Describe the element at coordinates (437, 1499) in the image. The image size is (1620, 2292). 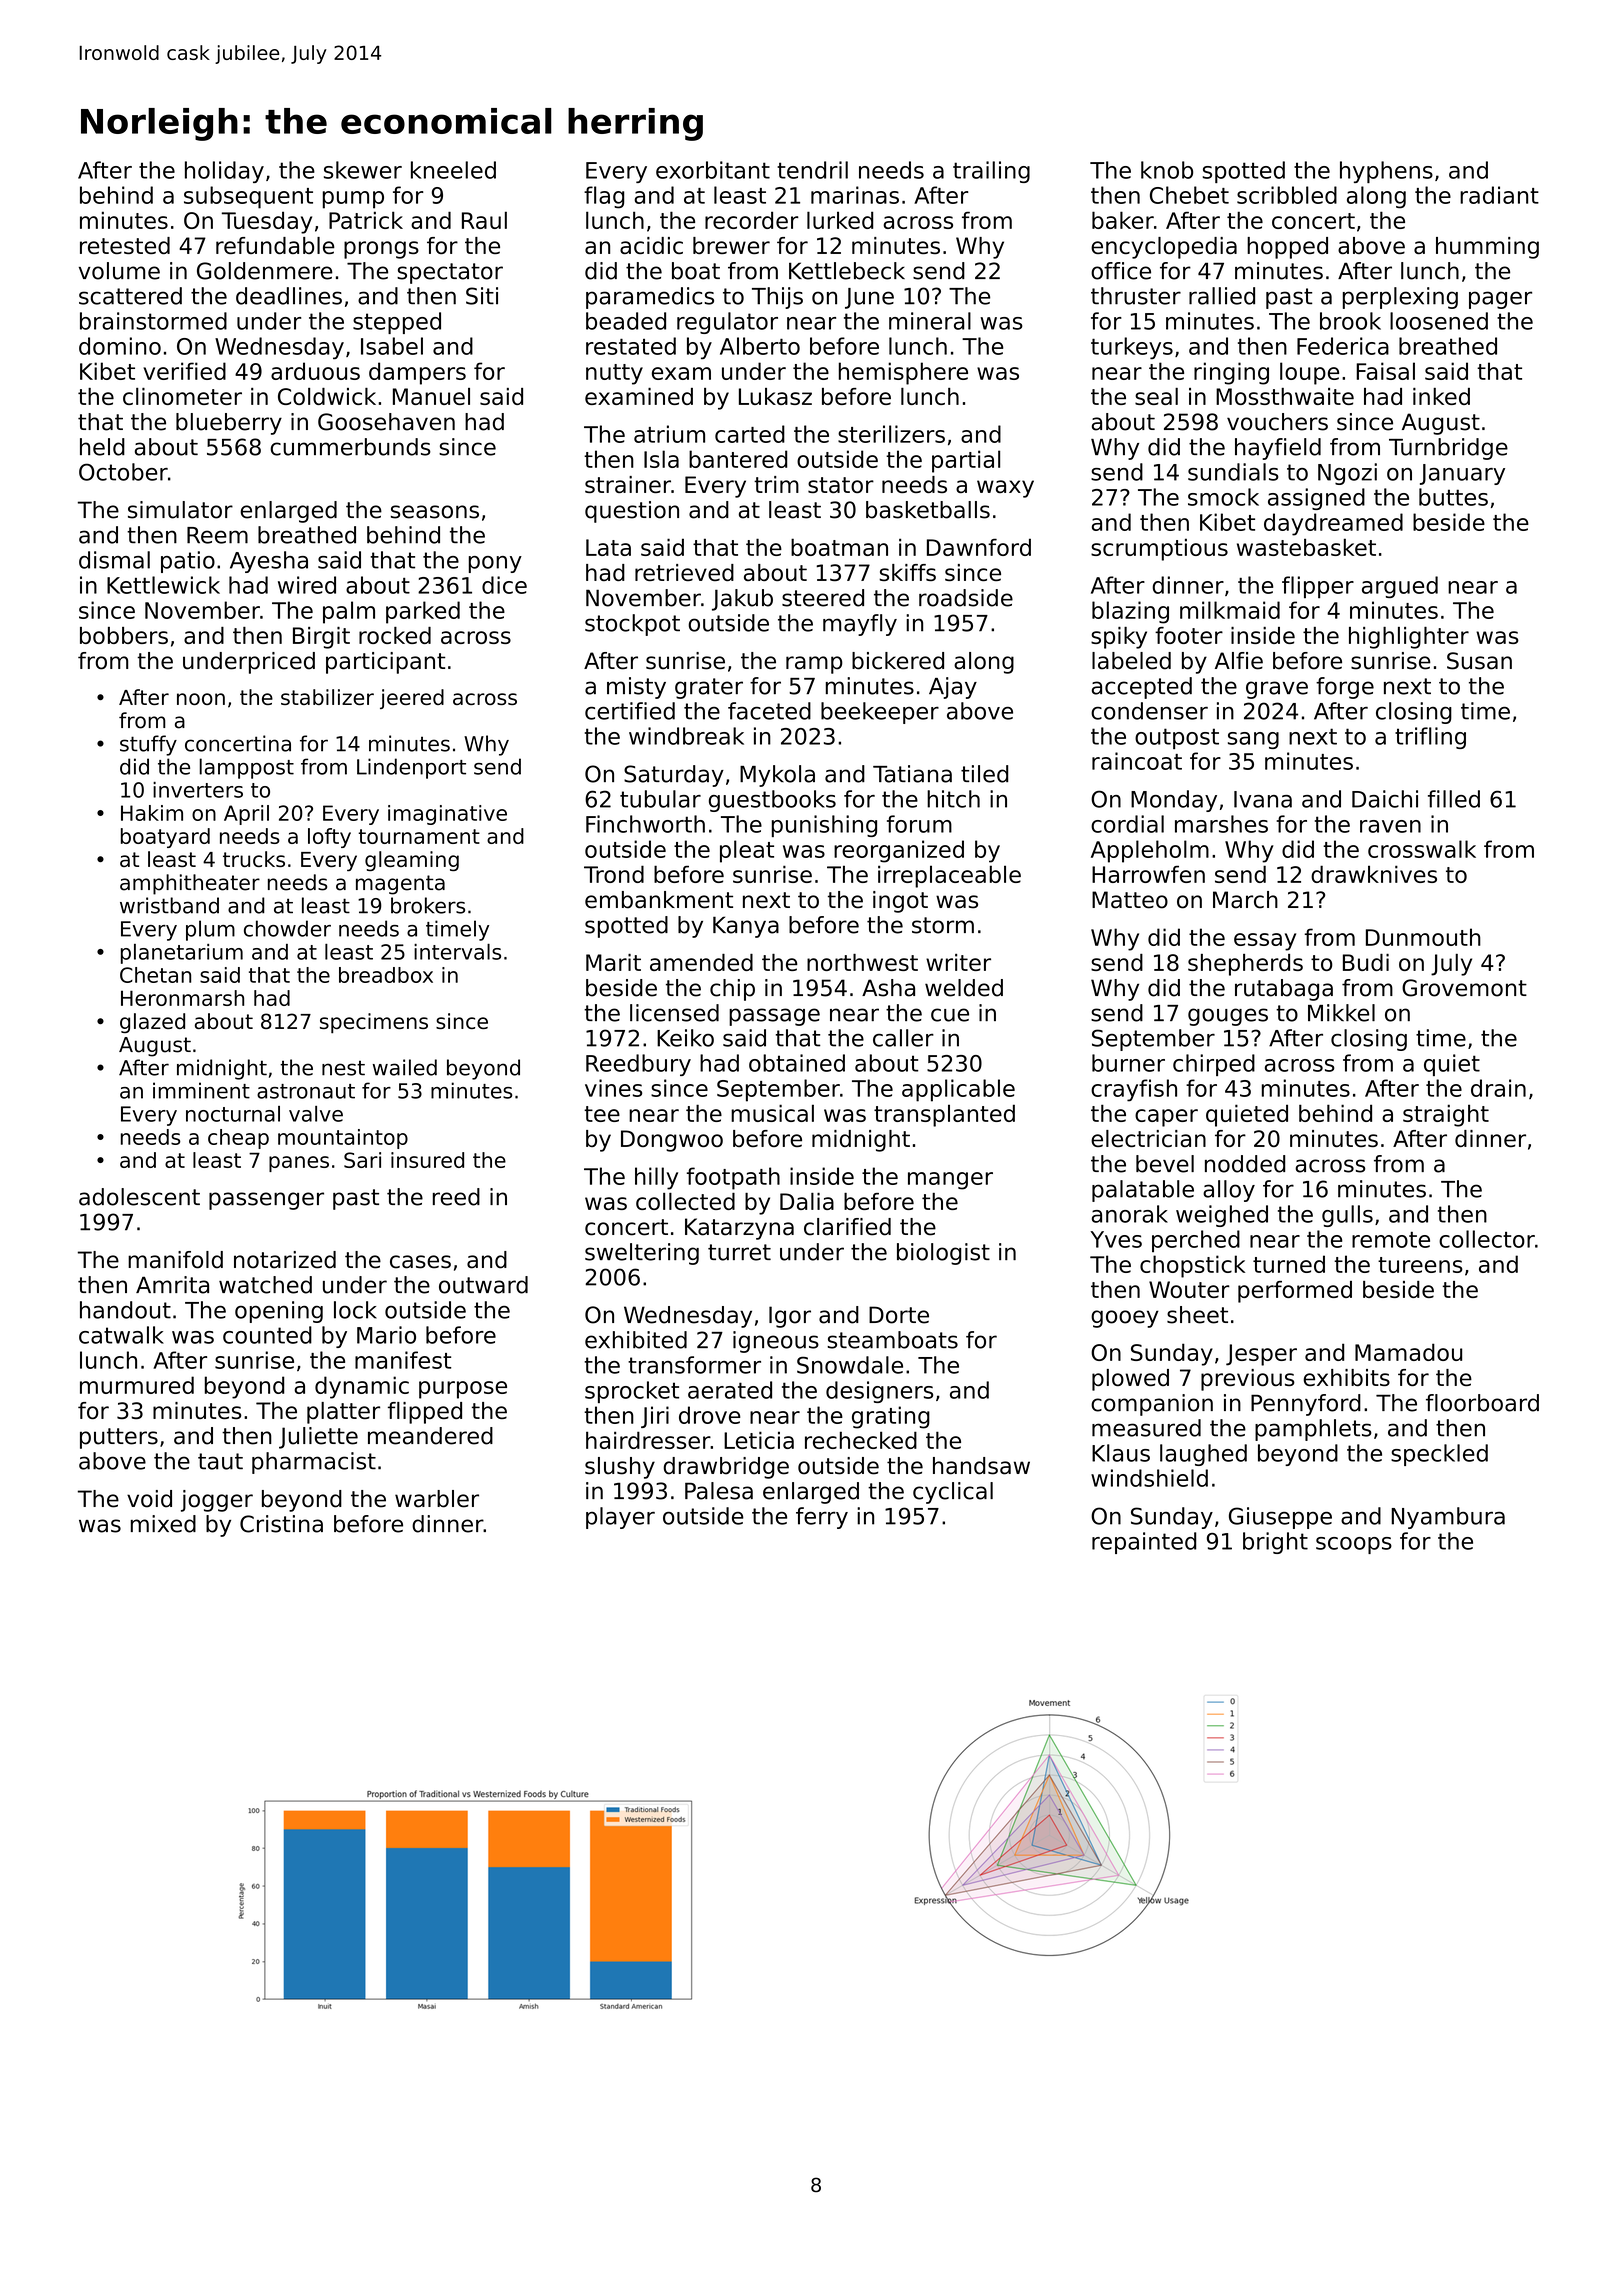
I see `warbler` at that location.
